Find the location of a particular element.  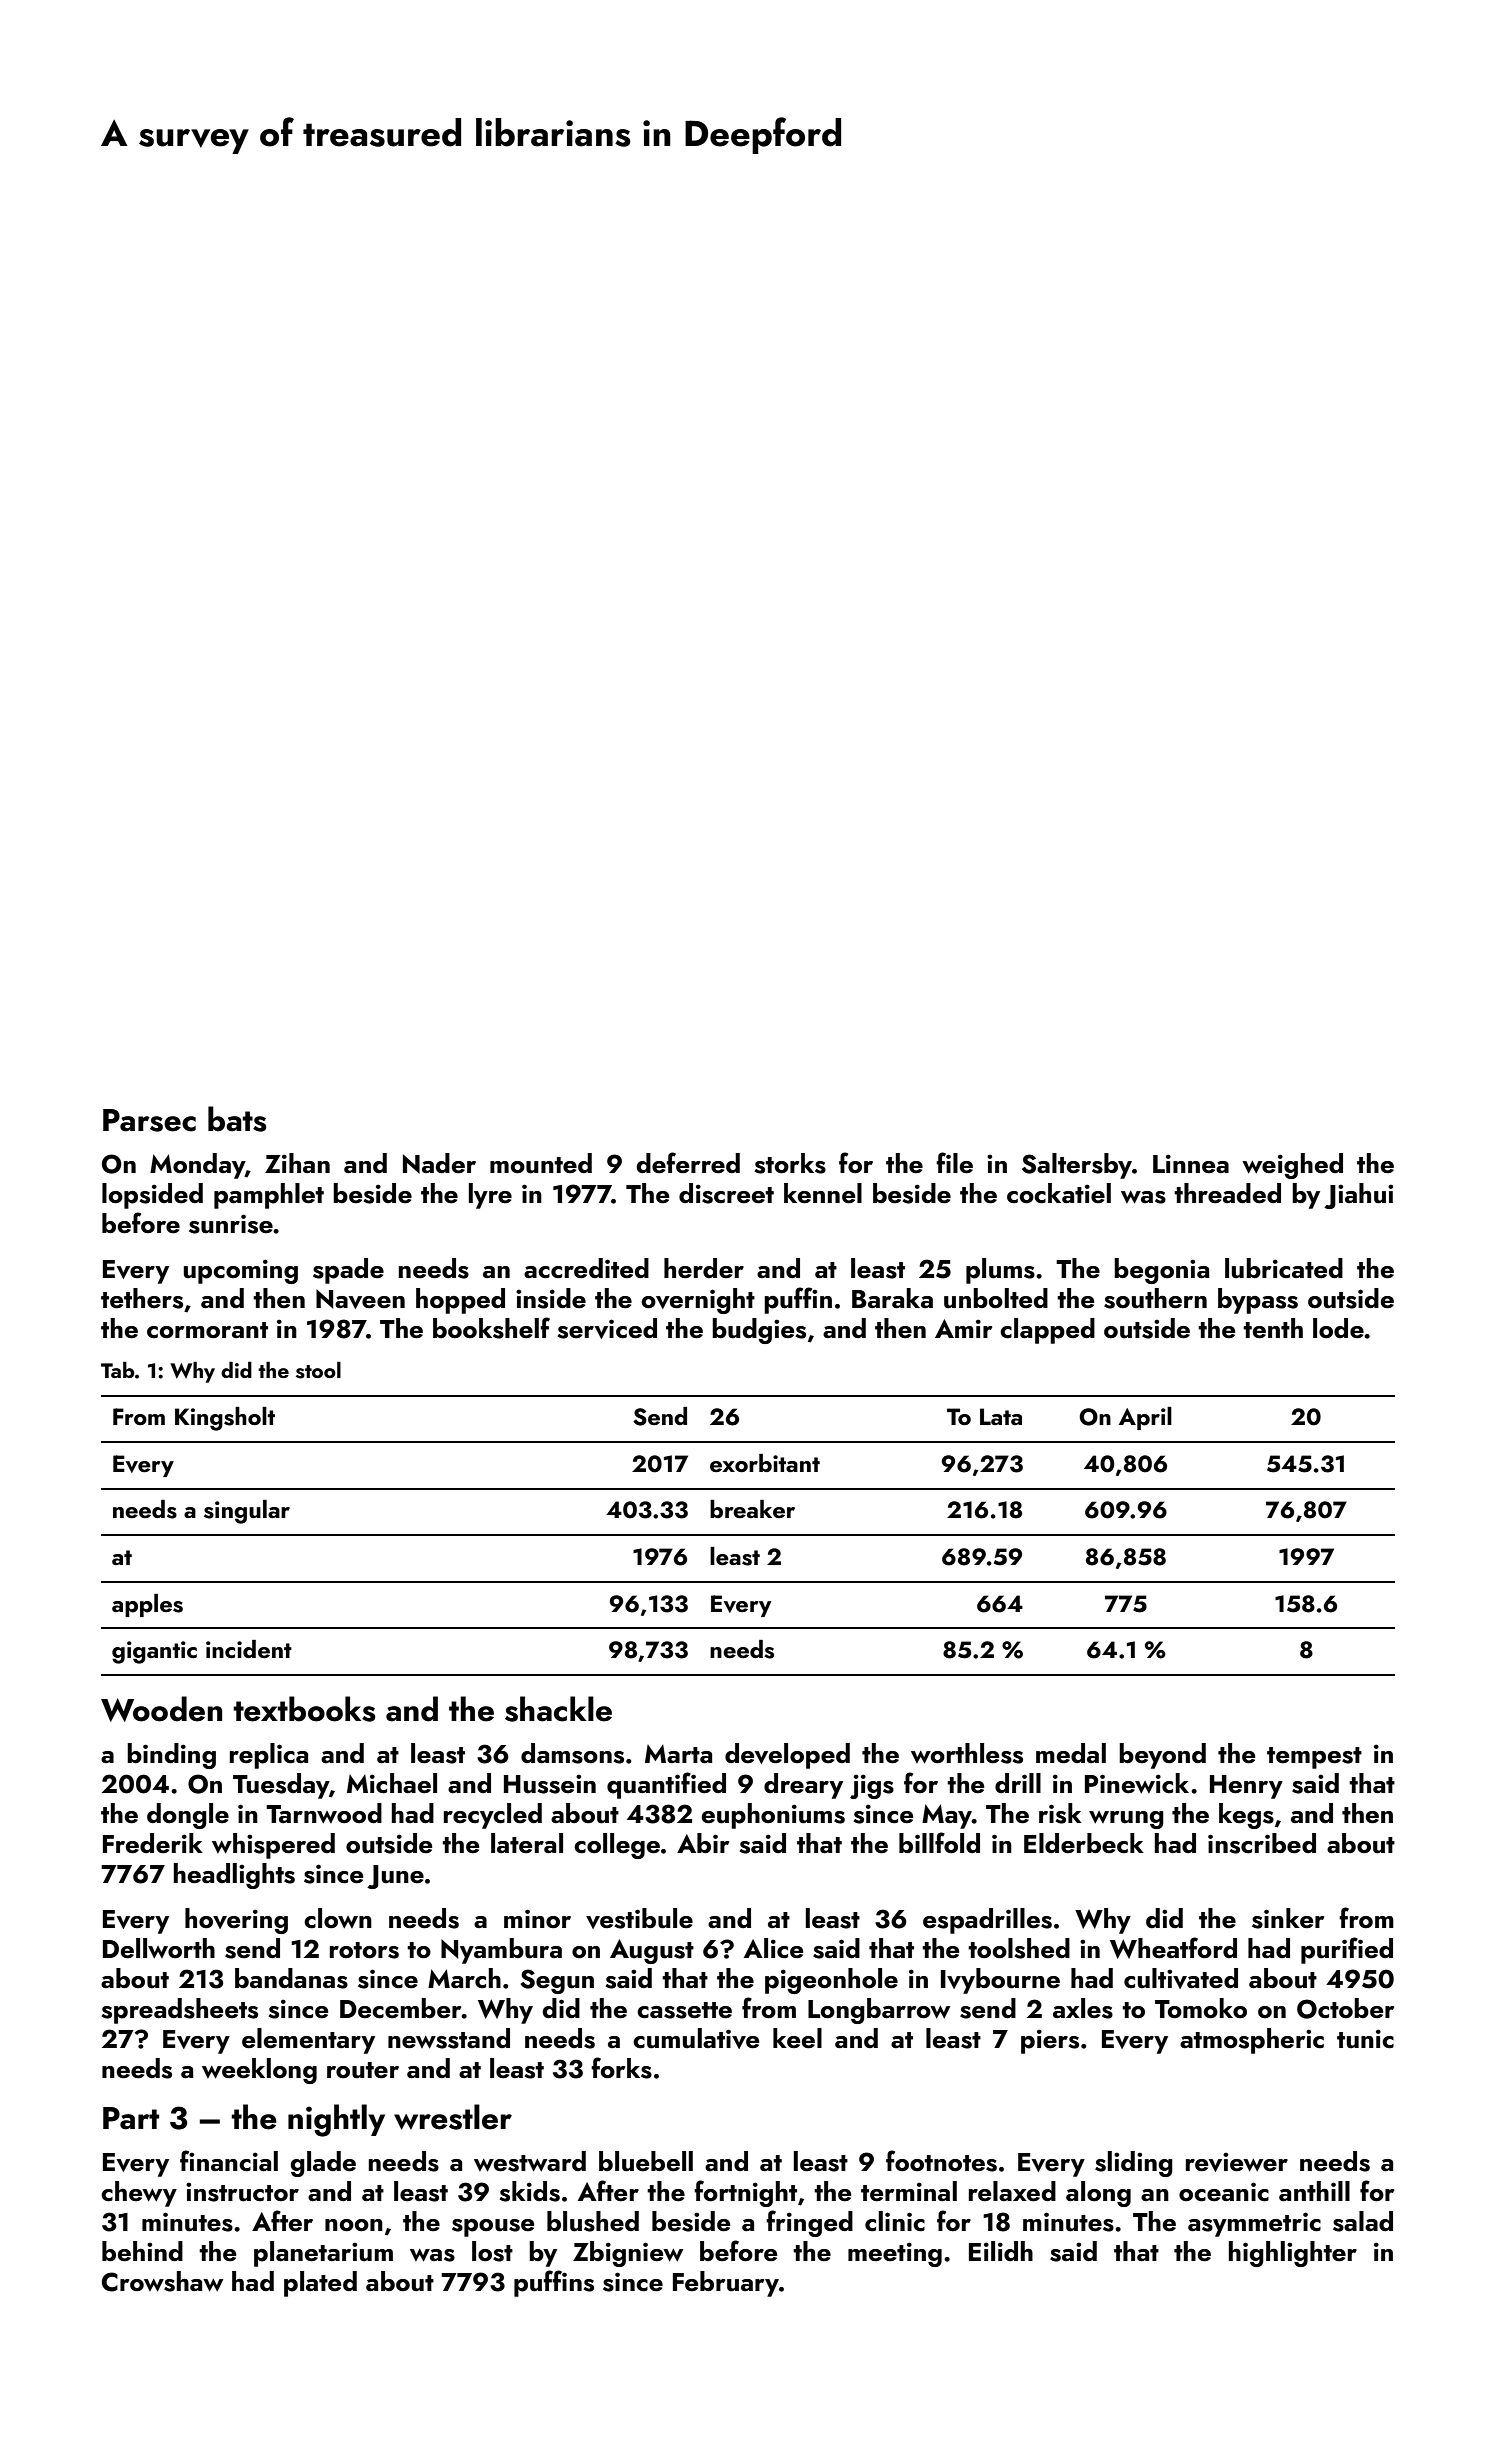

developed is located at coordinates (787, 1756).
